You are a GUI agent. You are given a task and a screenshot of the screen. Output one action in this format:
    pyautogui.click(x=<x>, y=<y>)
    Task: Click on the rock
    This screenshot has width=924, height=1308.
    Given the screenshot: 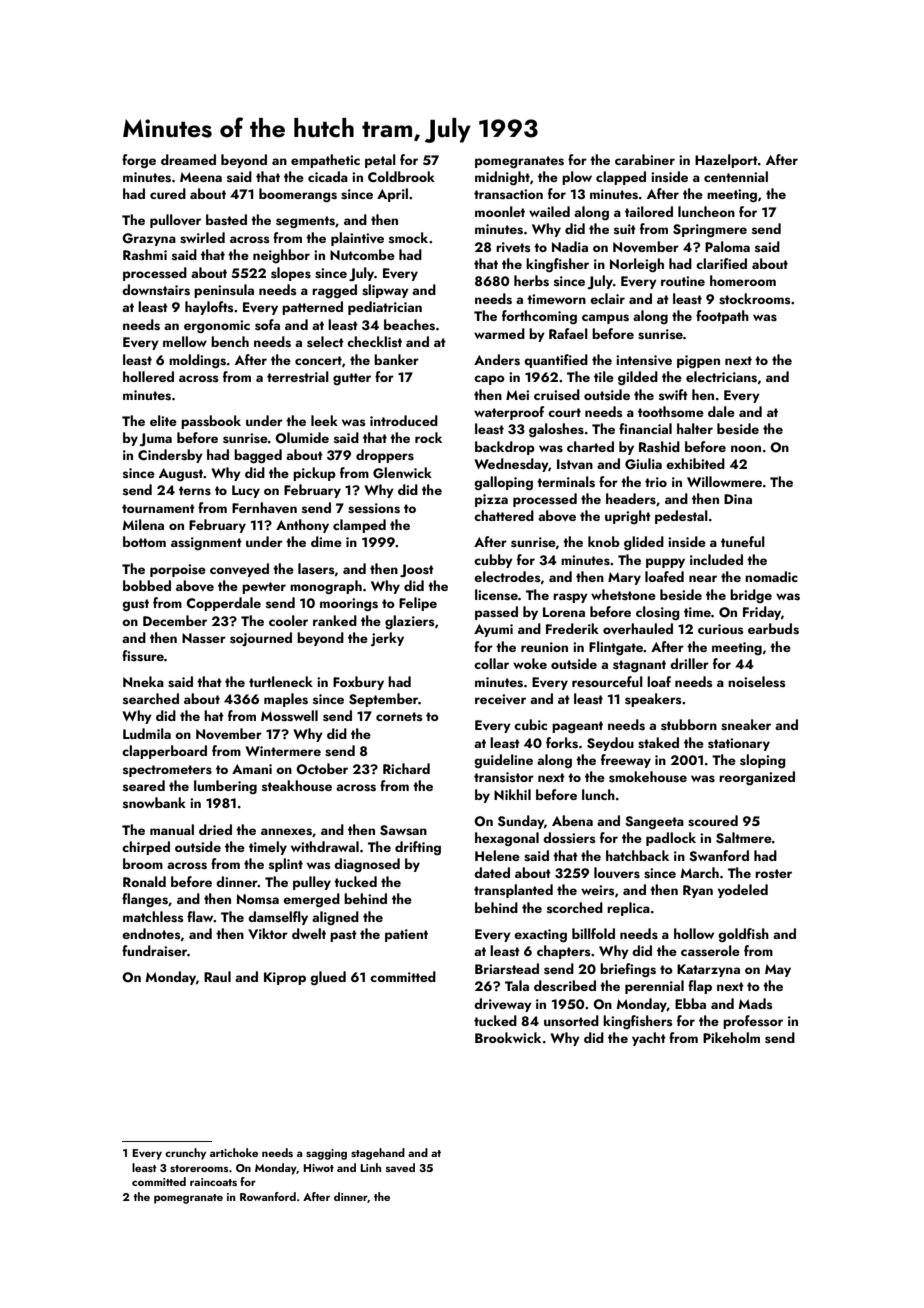 What is the action you would take?
    pyautogui.click(x=428, y=437)
